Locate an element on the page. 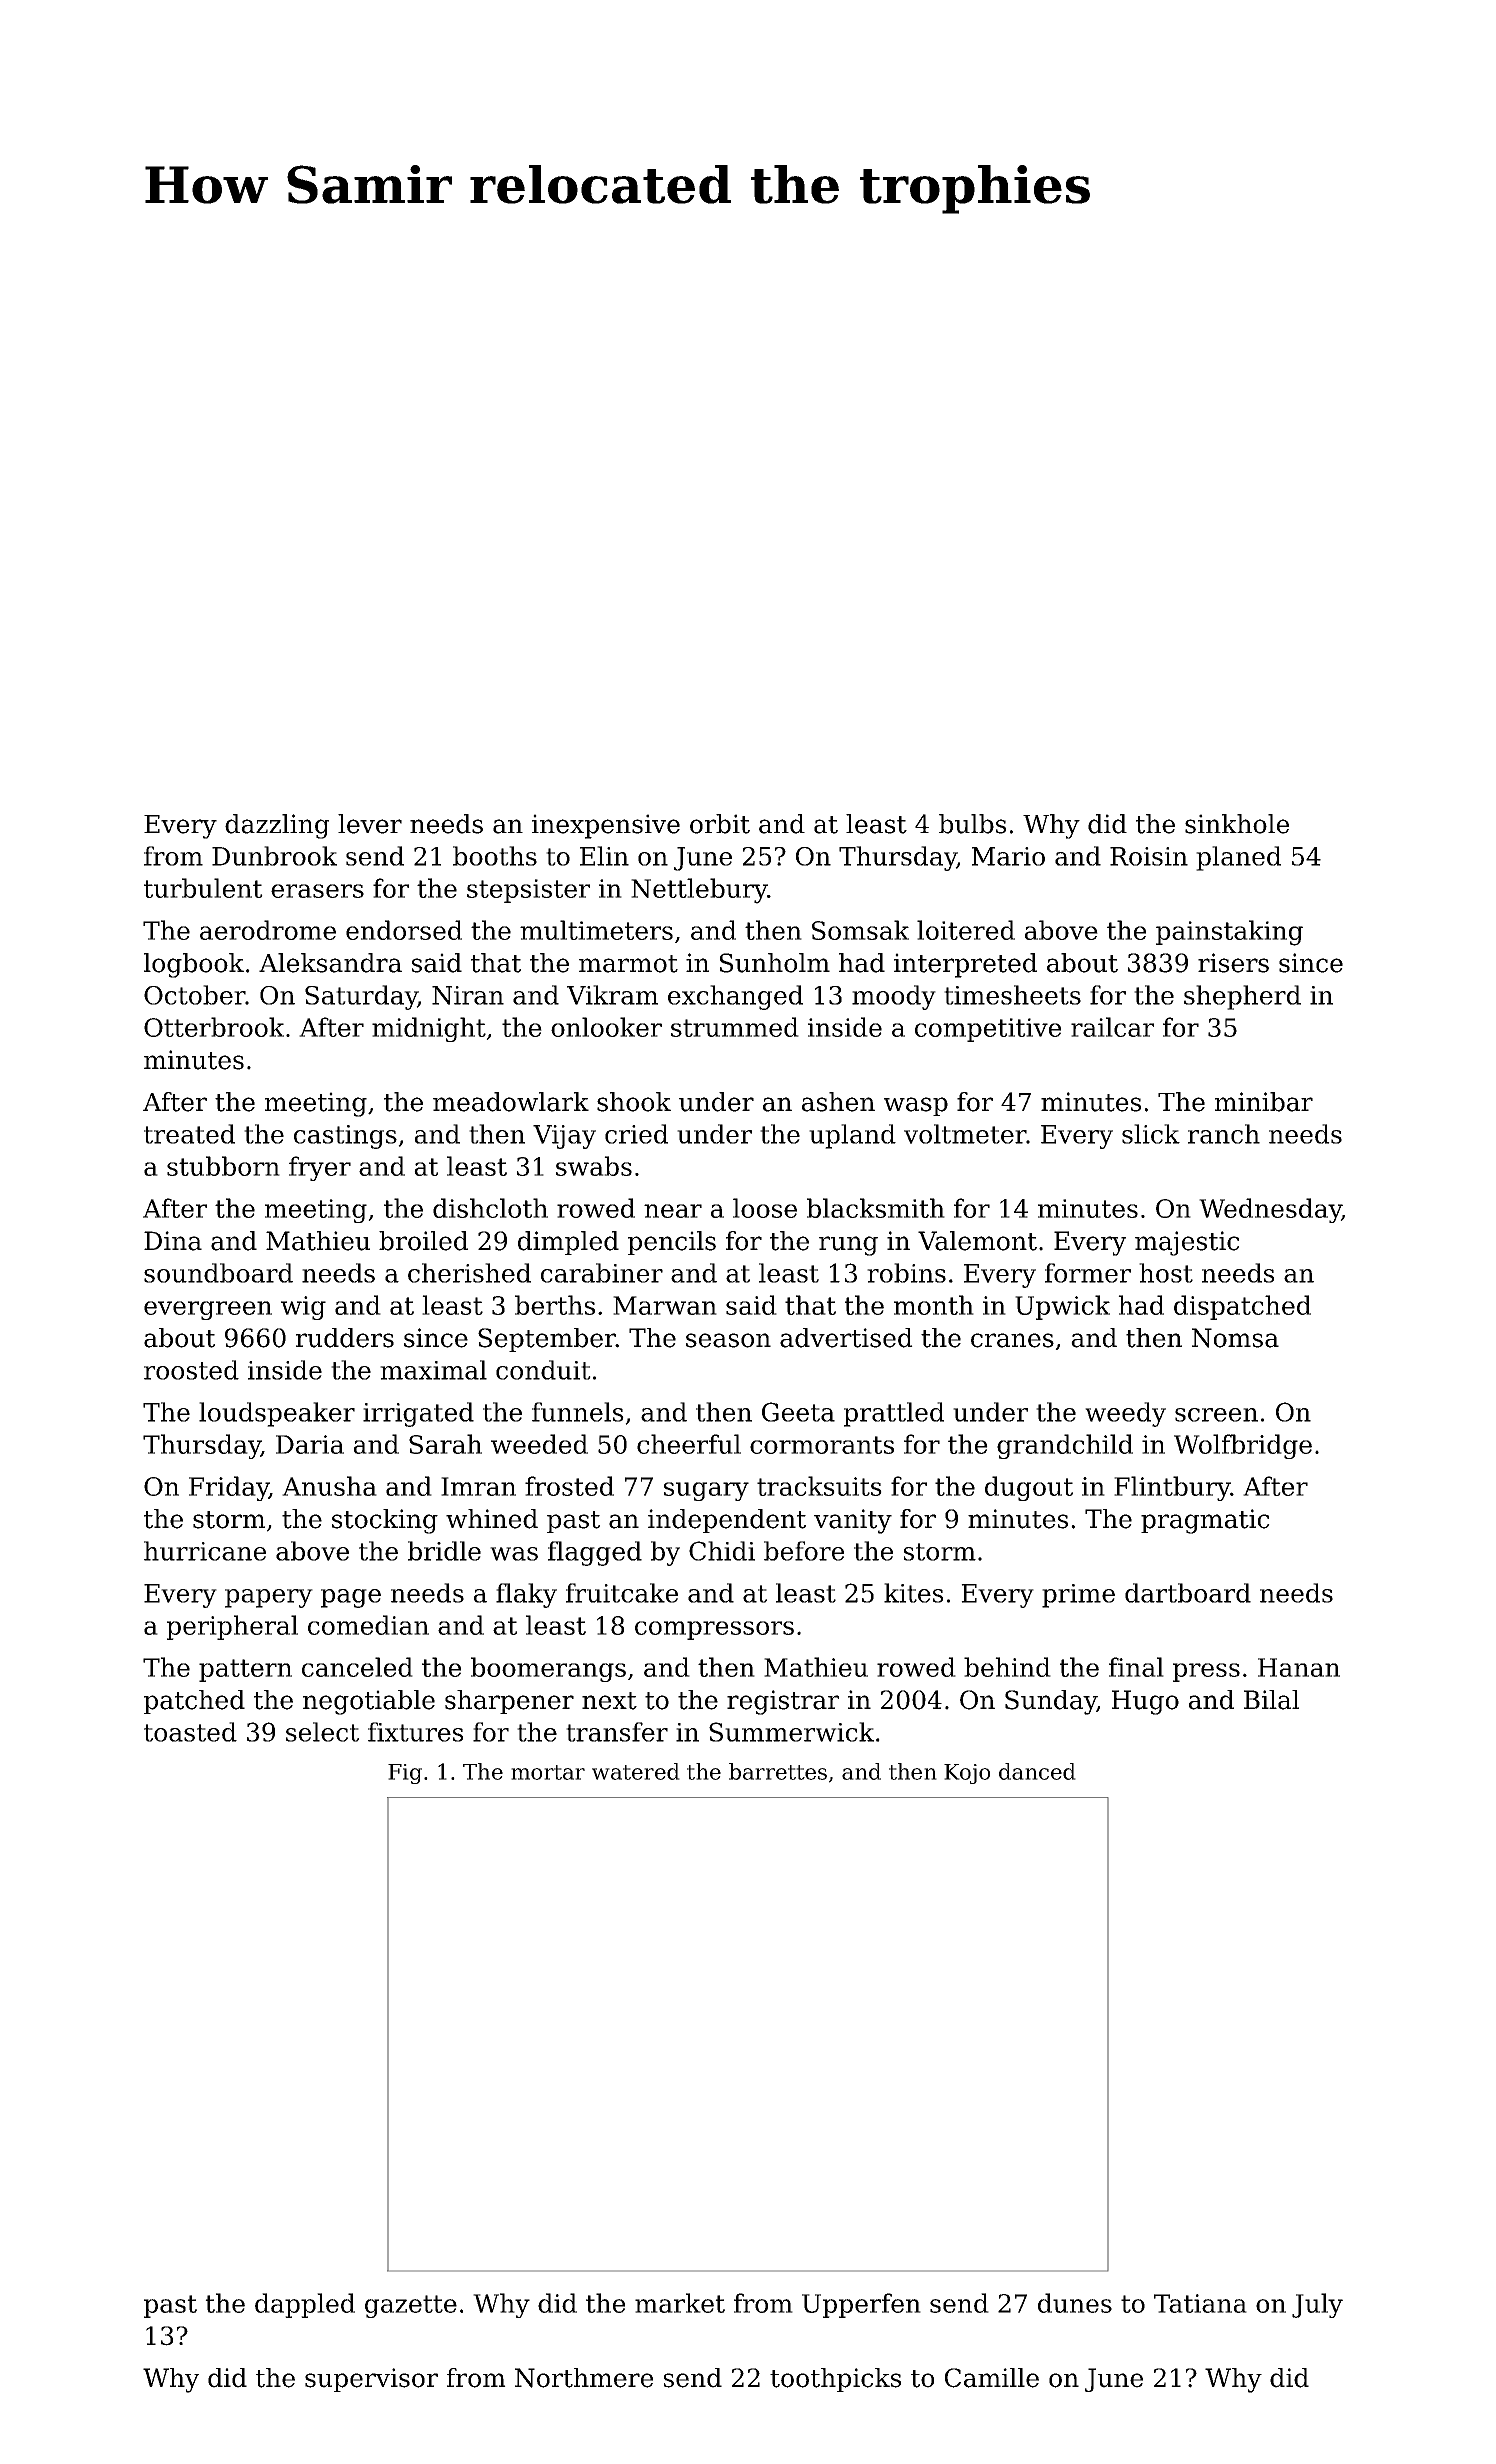  gazette is located at coordinates (411, 2306).
